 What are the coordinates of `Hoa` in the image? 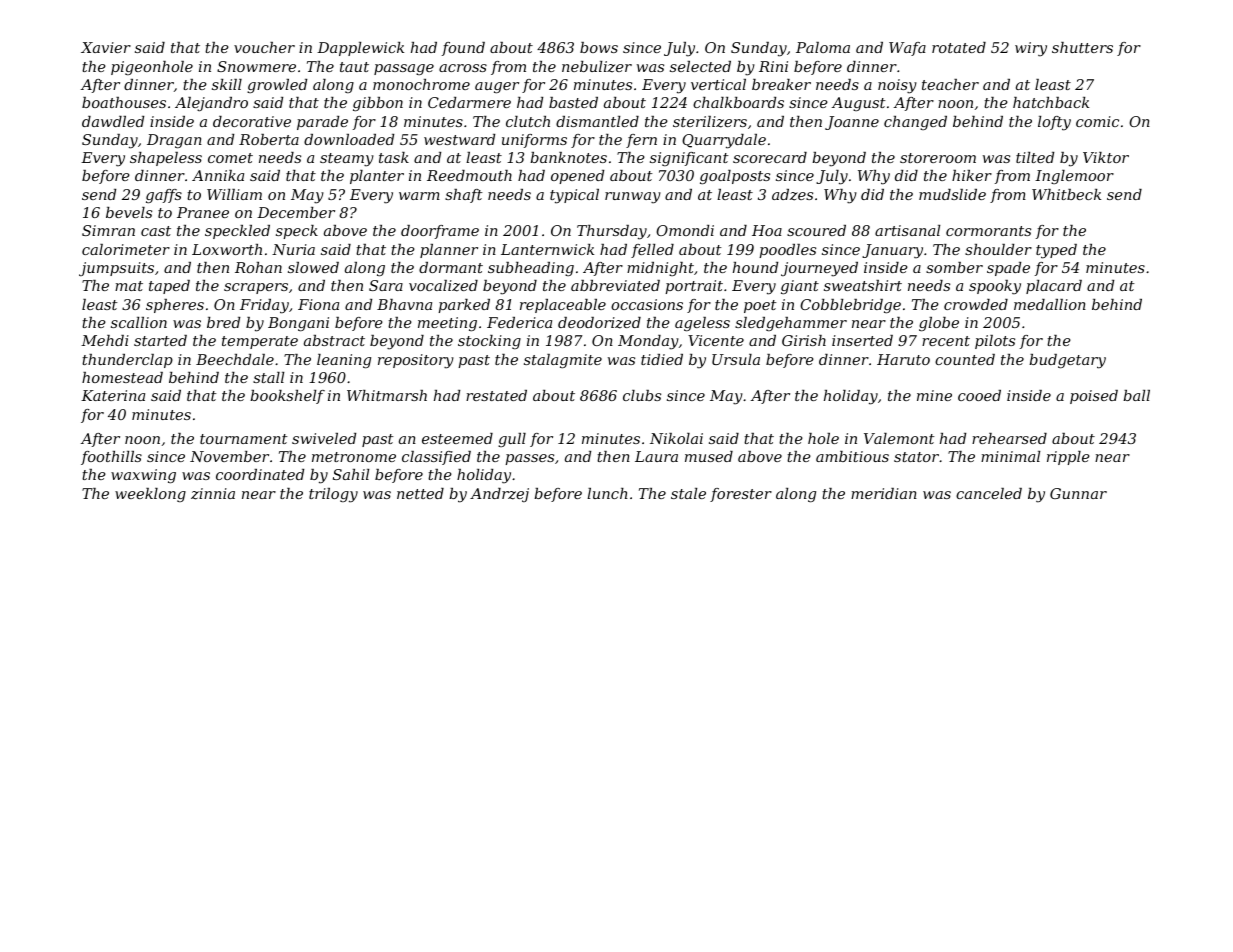 It's located at (767, 230).
